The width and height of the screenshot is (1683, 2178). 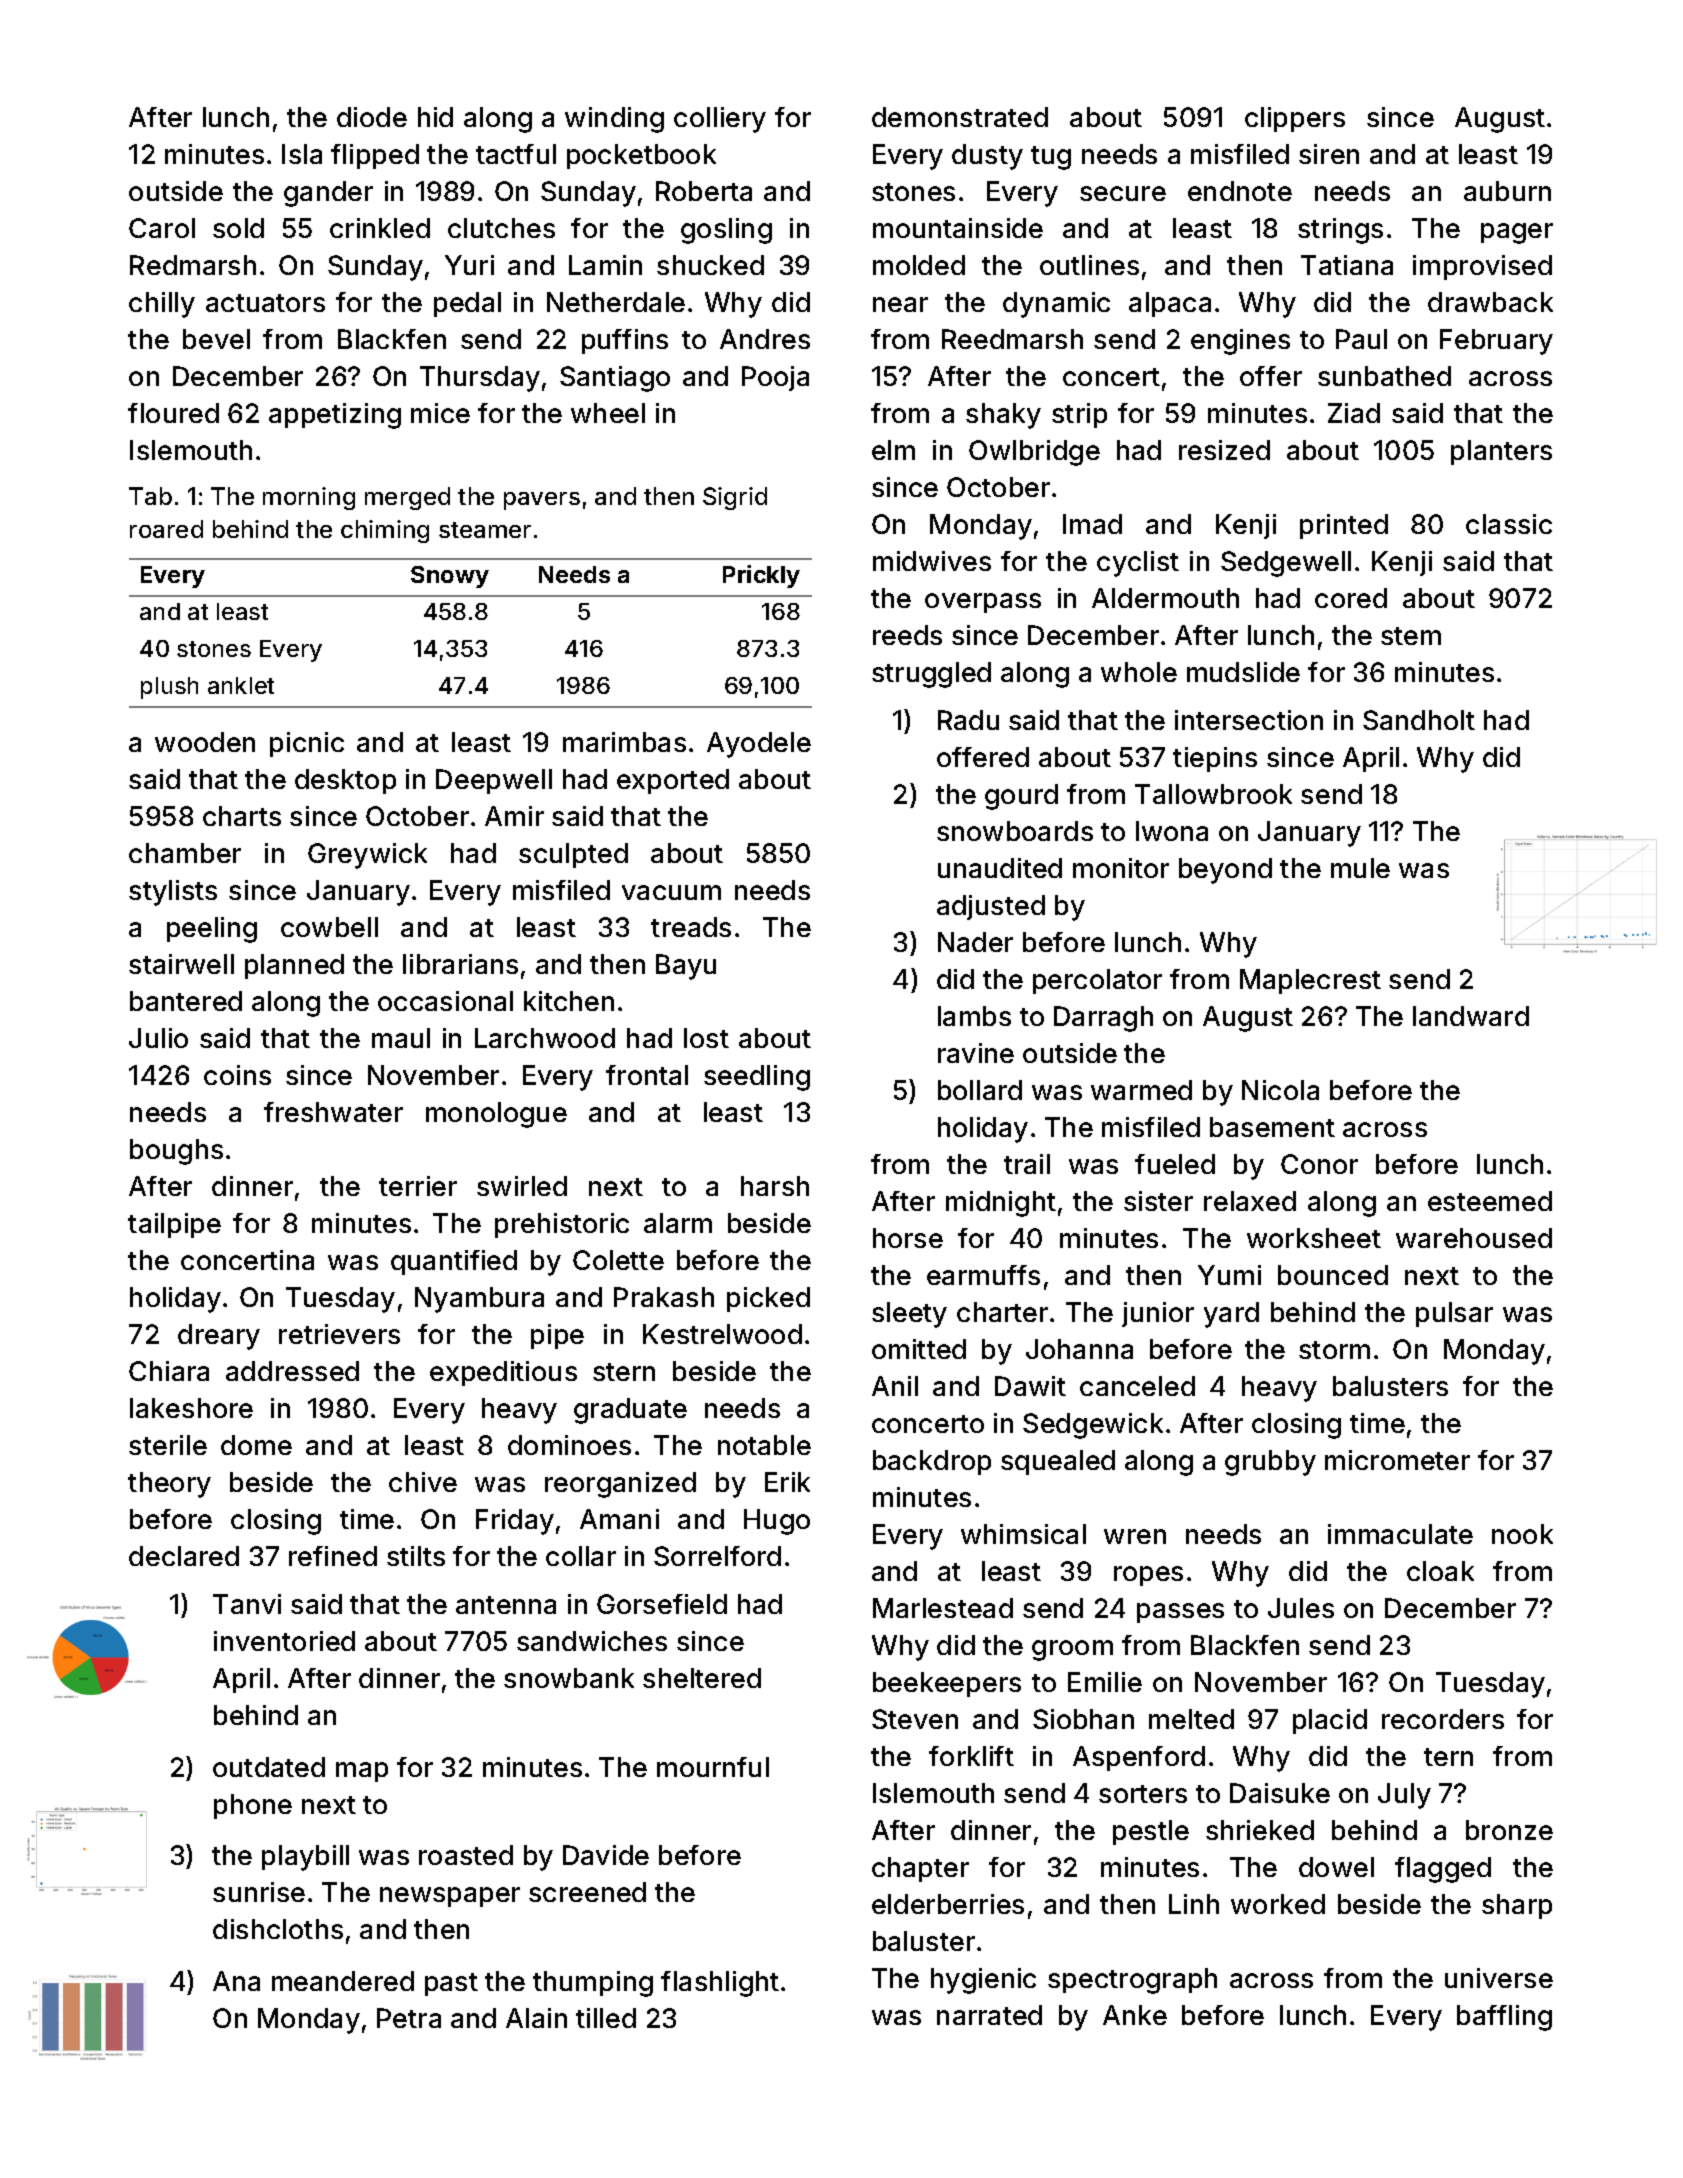 What do you see at coordinates (339, 1334) in the screenshot?
I see `retrievers` at bounding box center [339, 1334].
